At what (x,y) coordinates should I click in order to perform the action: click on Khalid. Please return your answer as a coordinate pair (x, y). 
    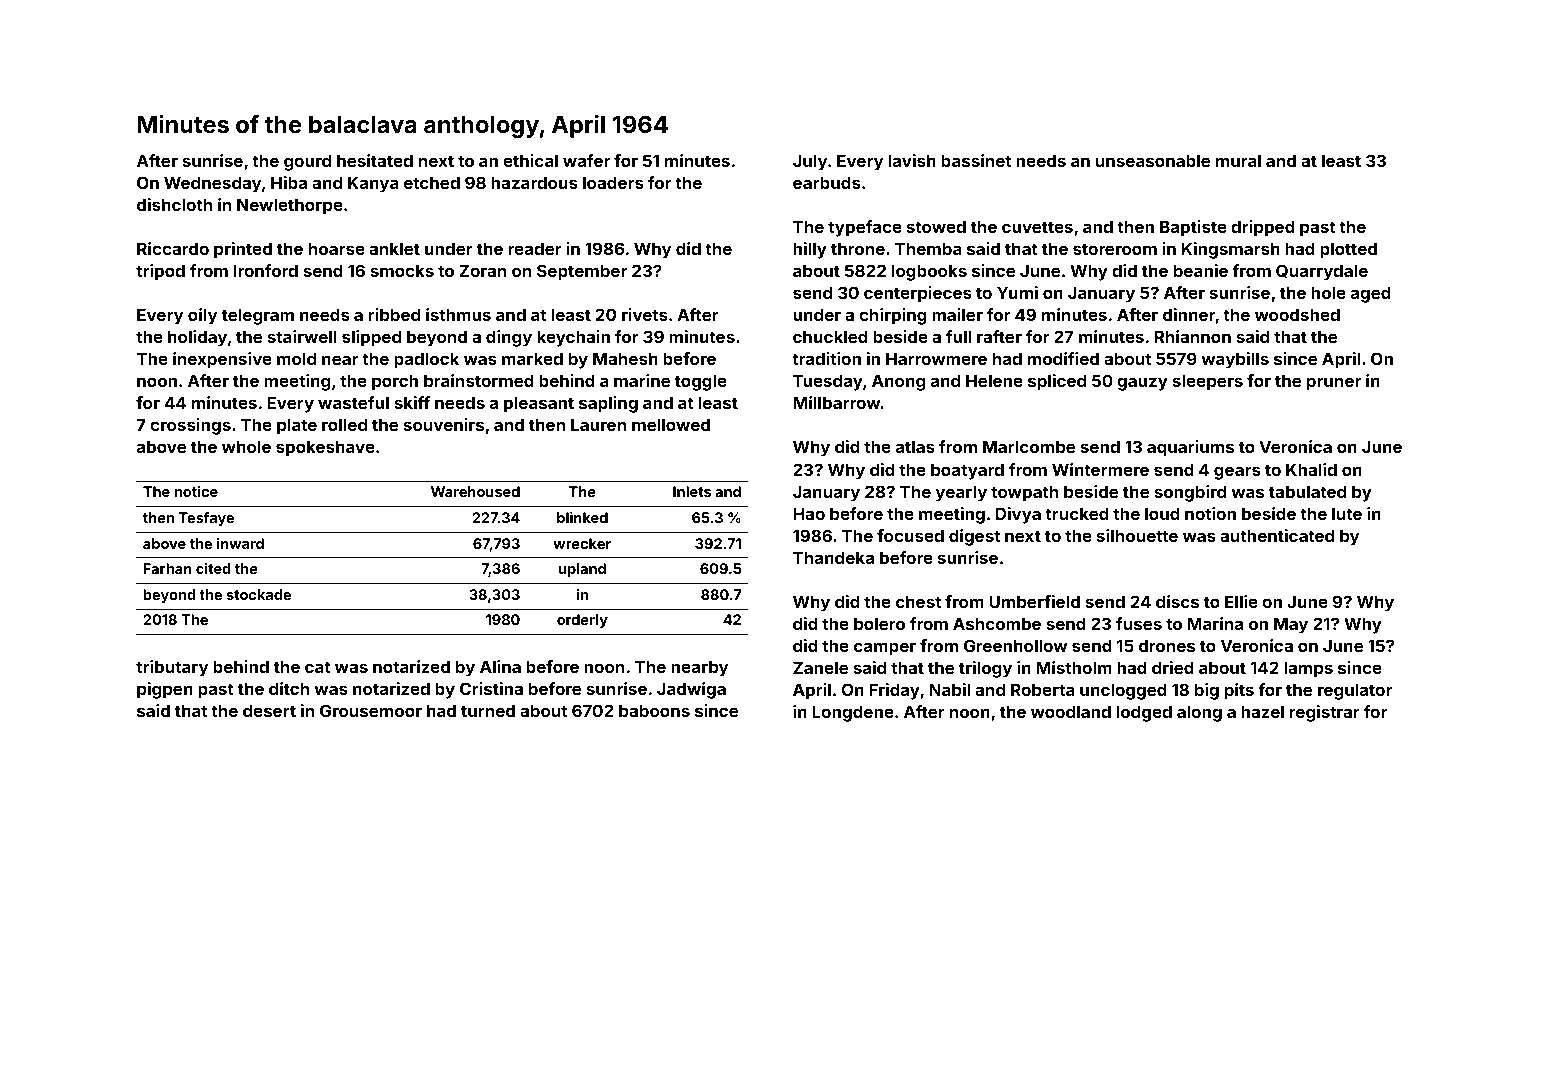
    Looking at the image, I should click on (1311, 469).
